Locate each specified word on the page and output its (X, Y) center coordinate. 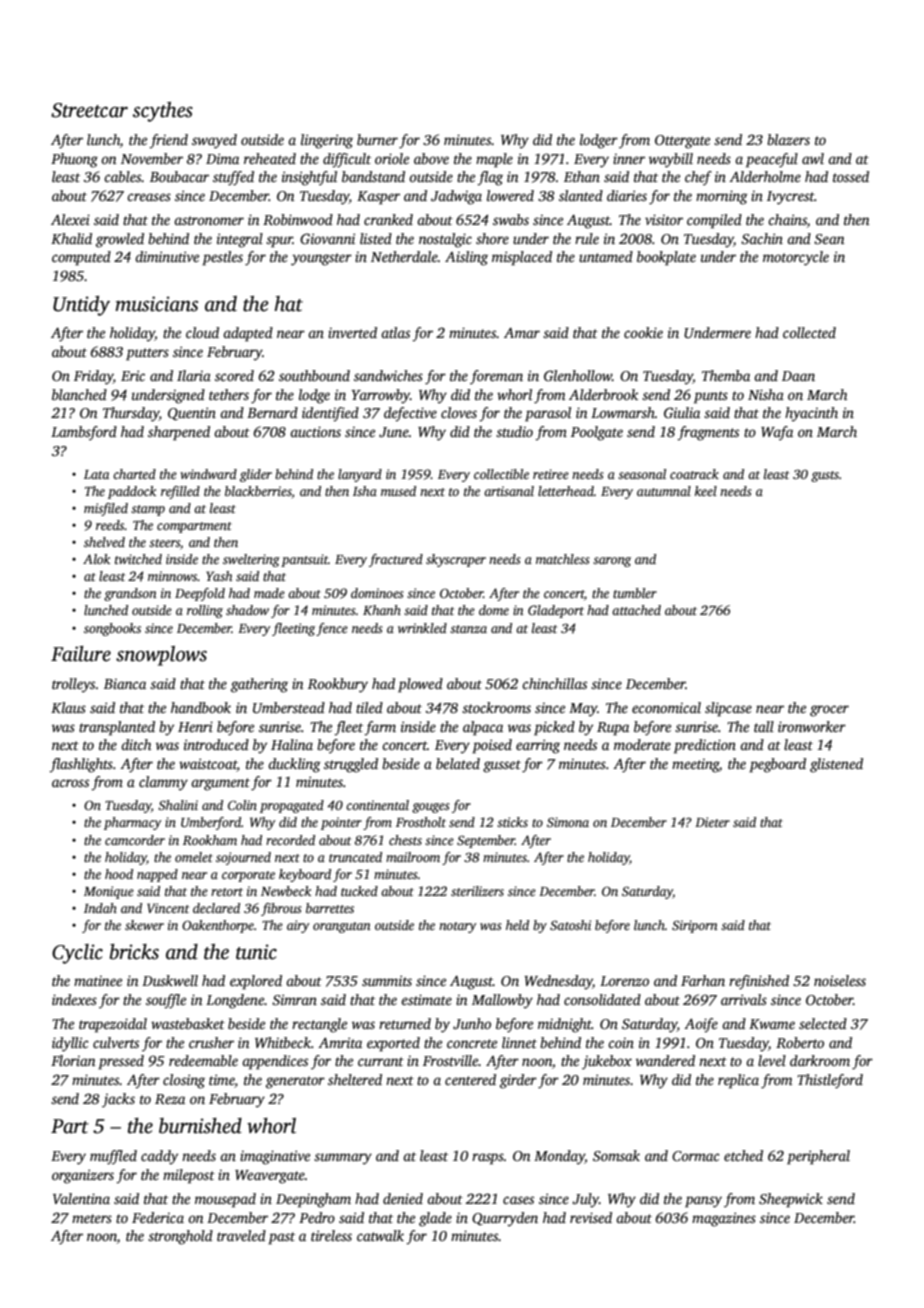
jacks (118, 1100)
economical (666, 707)
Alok (96, 559)
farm (380, 728)
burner (377, 139)
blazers (788, 139)
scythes (163, 112)
